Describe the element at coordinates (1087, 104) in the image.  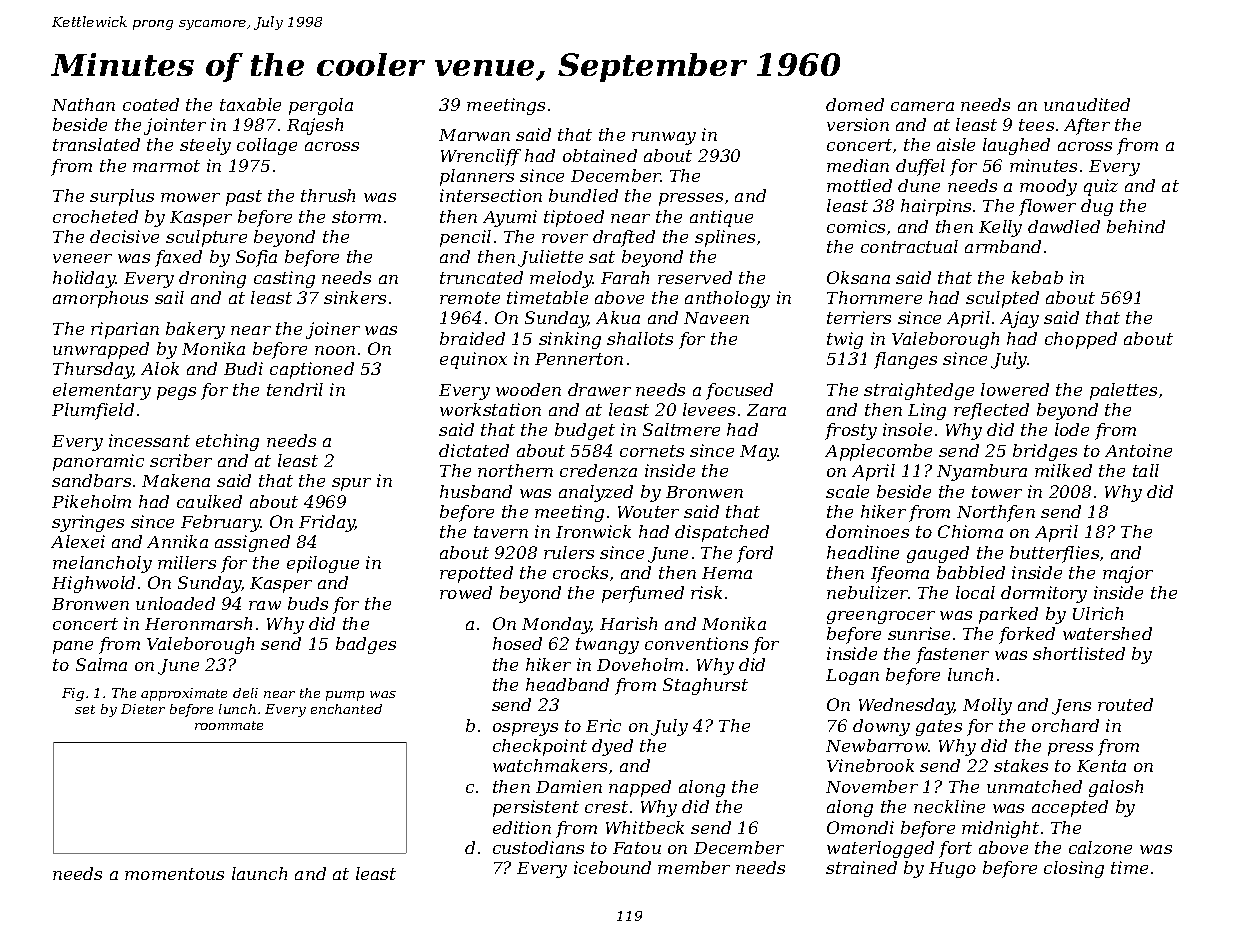
I see `unaudited` at that location.
